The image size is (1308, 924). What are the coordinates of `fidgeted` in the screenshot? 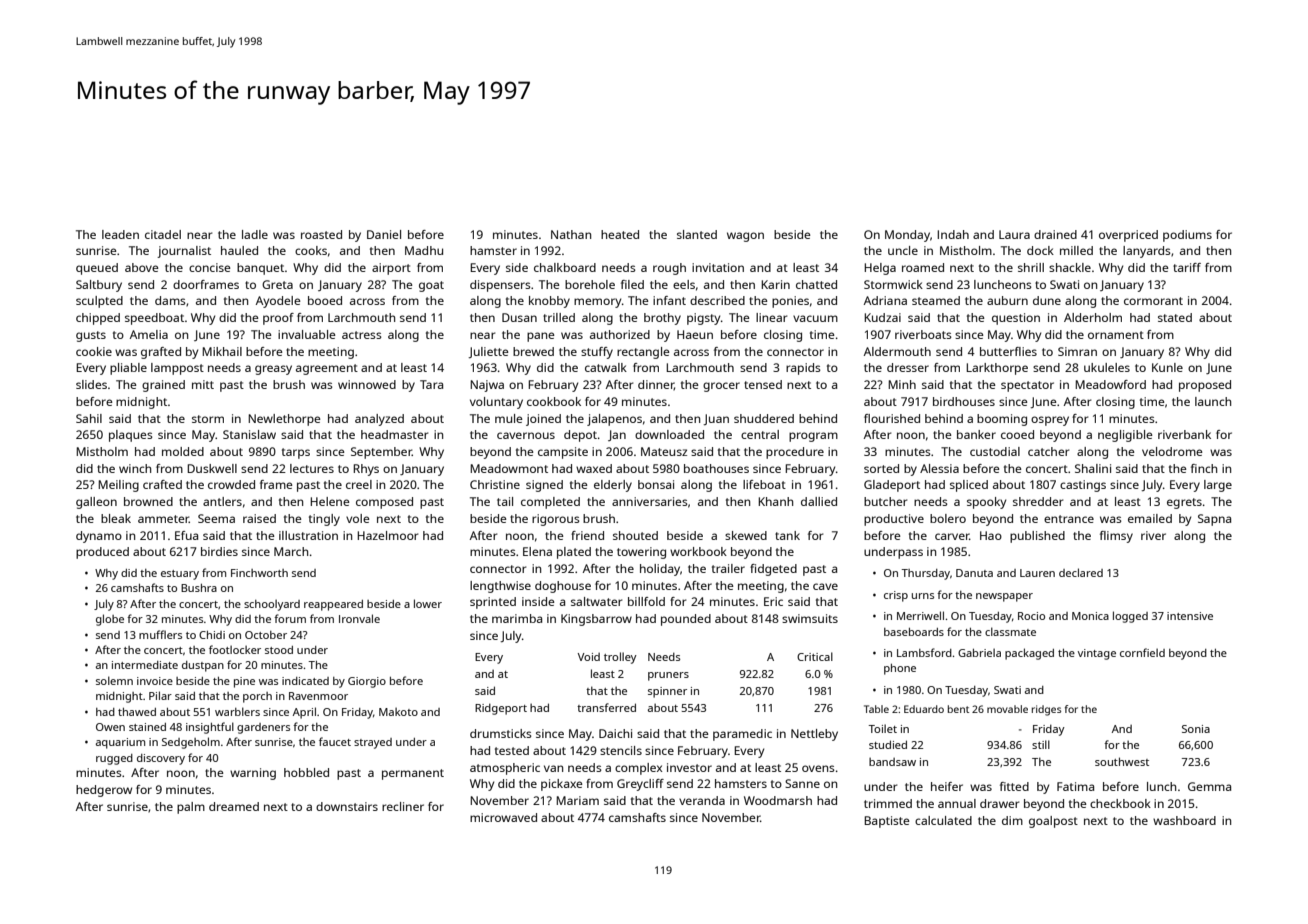 It's located at (773, 570).
